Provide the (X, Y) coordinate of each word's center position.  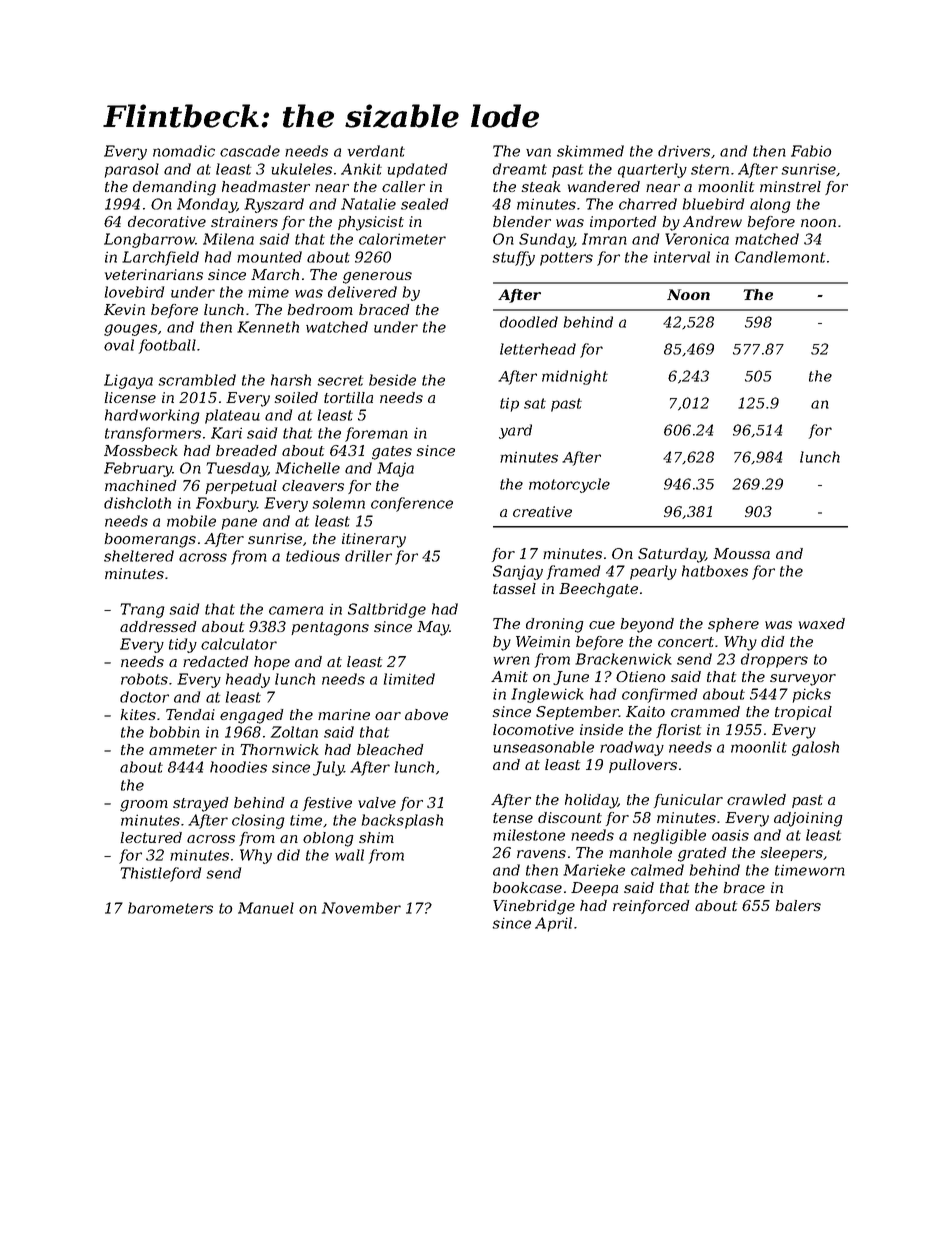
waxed (822, 623)
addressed (158, 626)
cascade (250, 151)
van (538, 152)
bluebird (713, 204)
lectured (151, 837)
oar (388, 716)
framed (573, 572)
